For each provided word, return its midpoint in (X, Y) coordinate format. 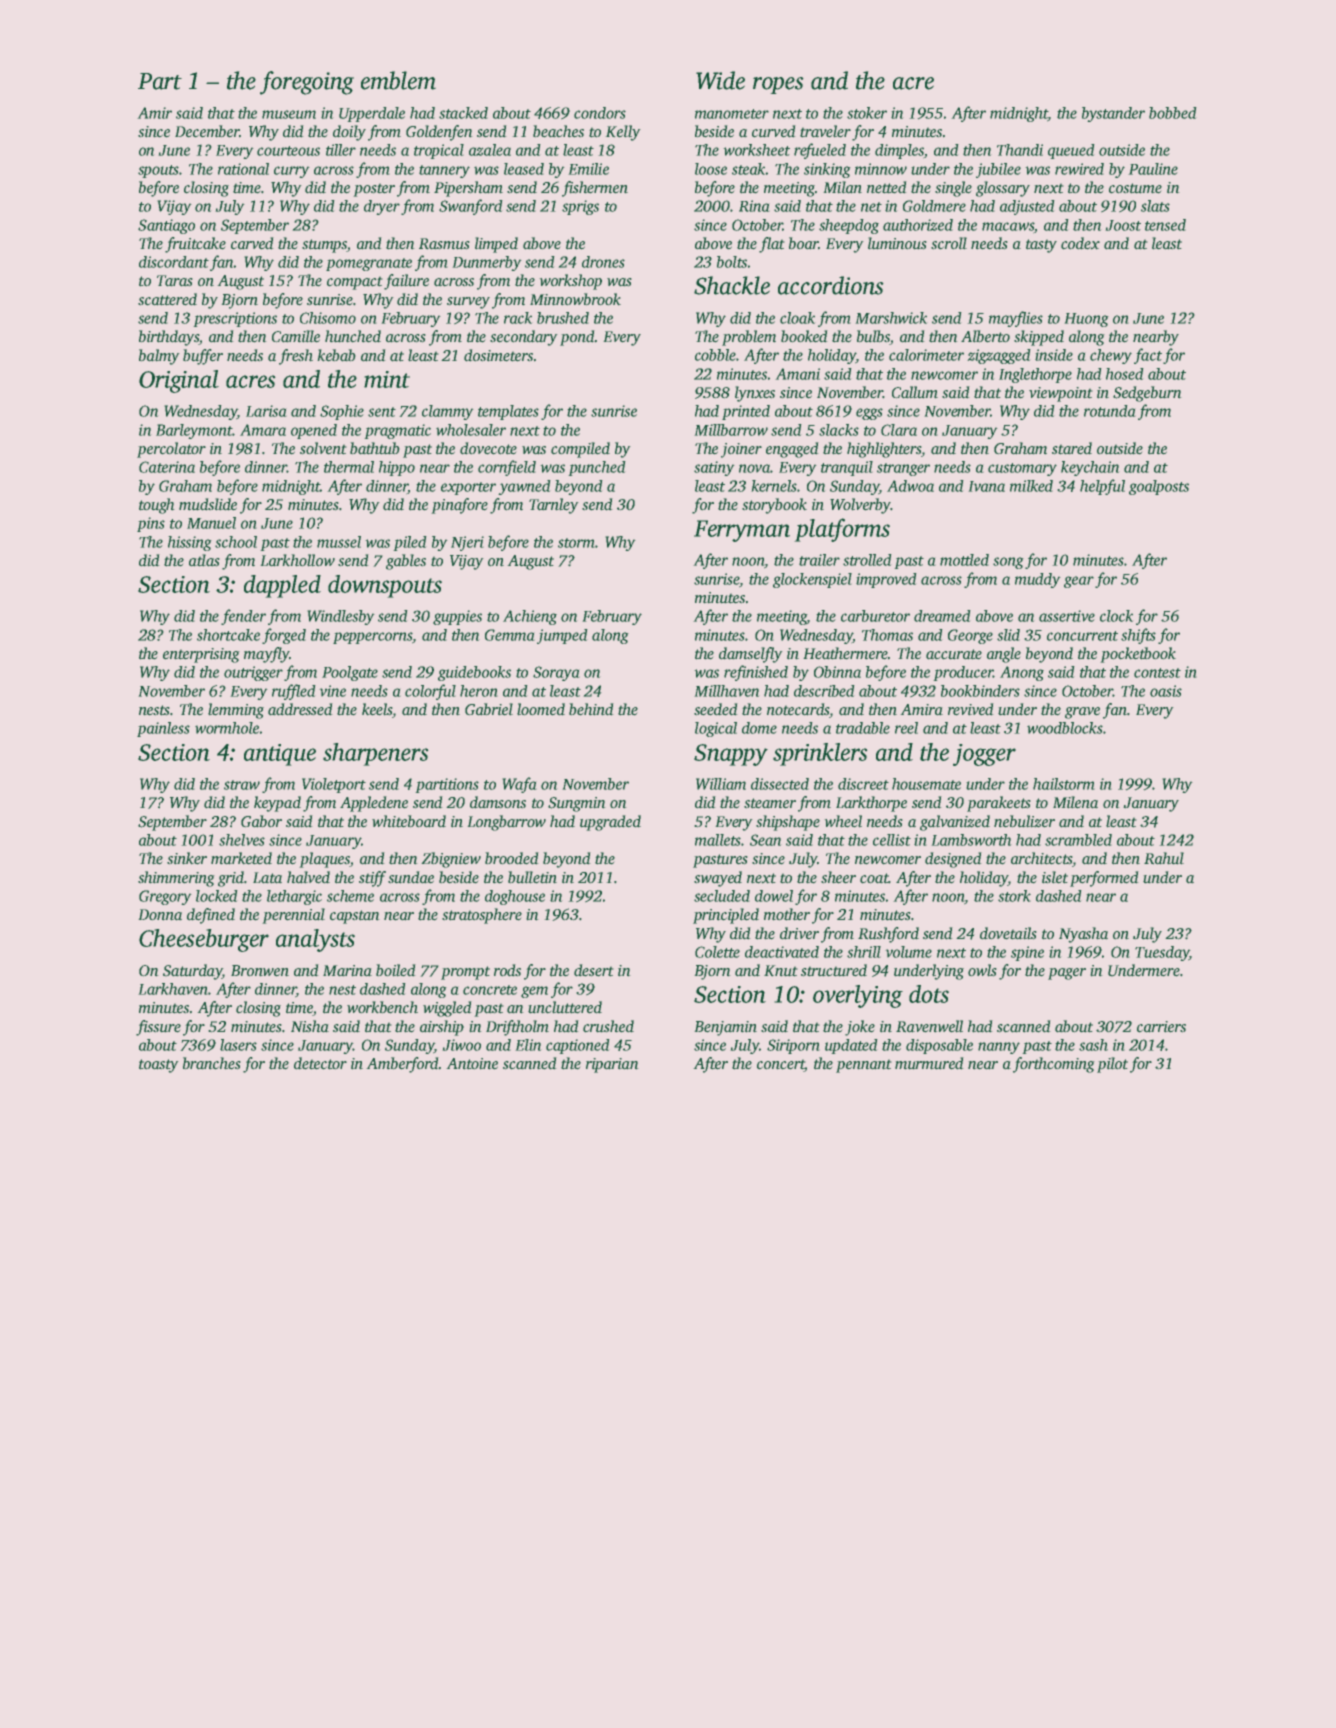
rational (243, 169)
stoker (867, 113)
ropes (778, 85)
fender (243, 617)
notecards (798, 709)
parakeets (998, 804)
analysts (315, 940)
